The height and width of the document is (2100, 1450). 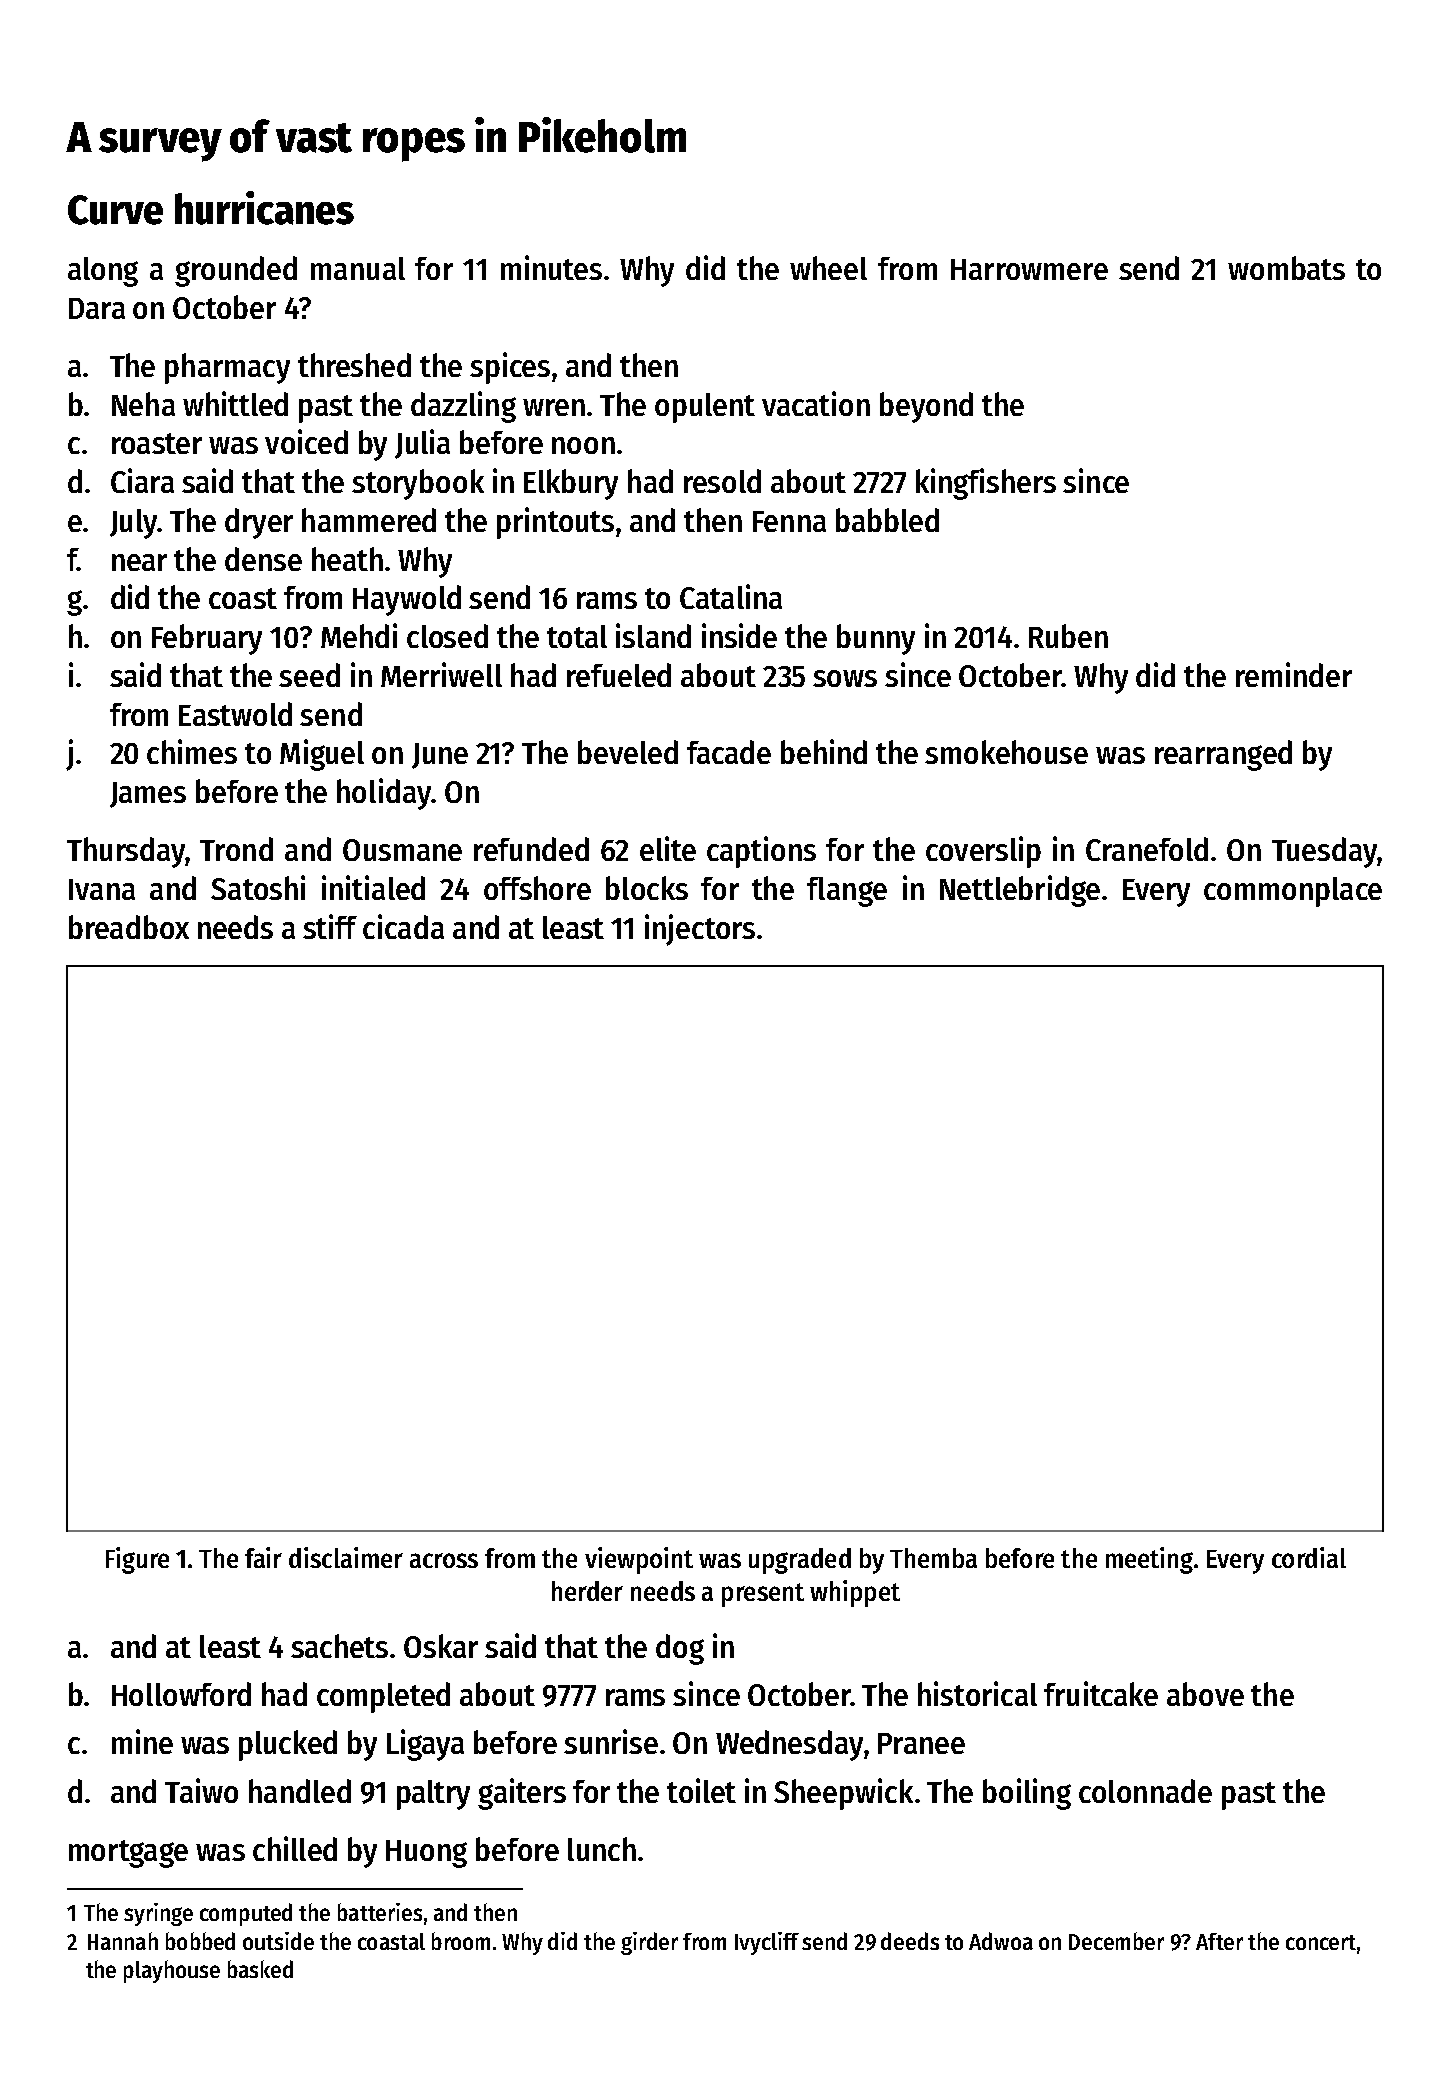 I want to click on Figure, so click(x=137, y=1560).
